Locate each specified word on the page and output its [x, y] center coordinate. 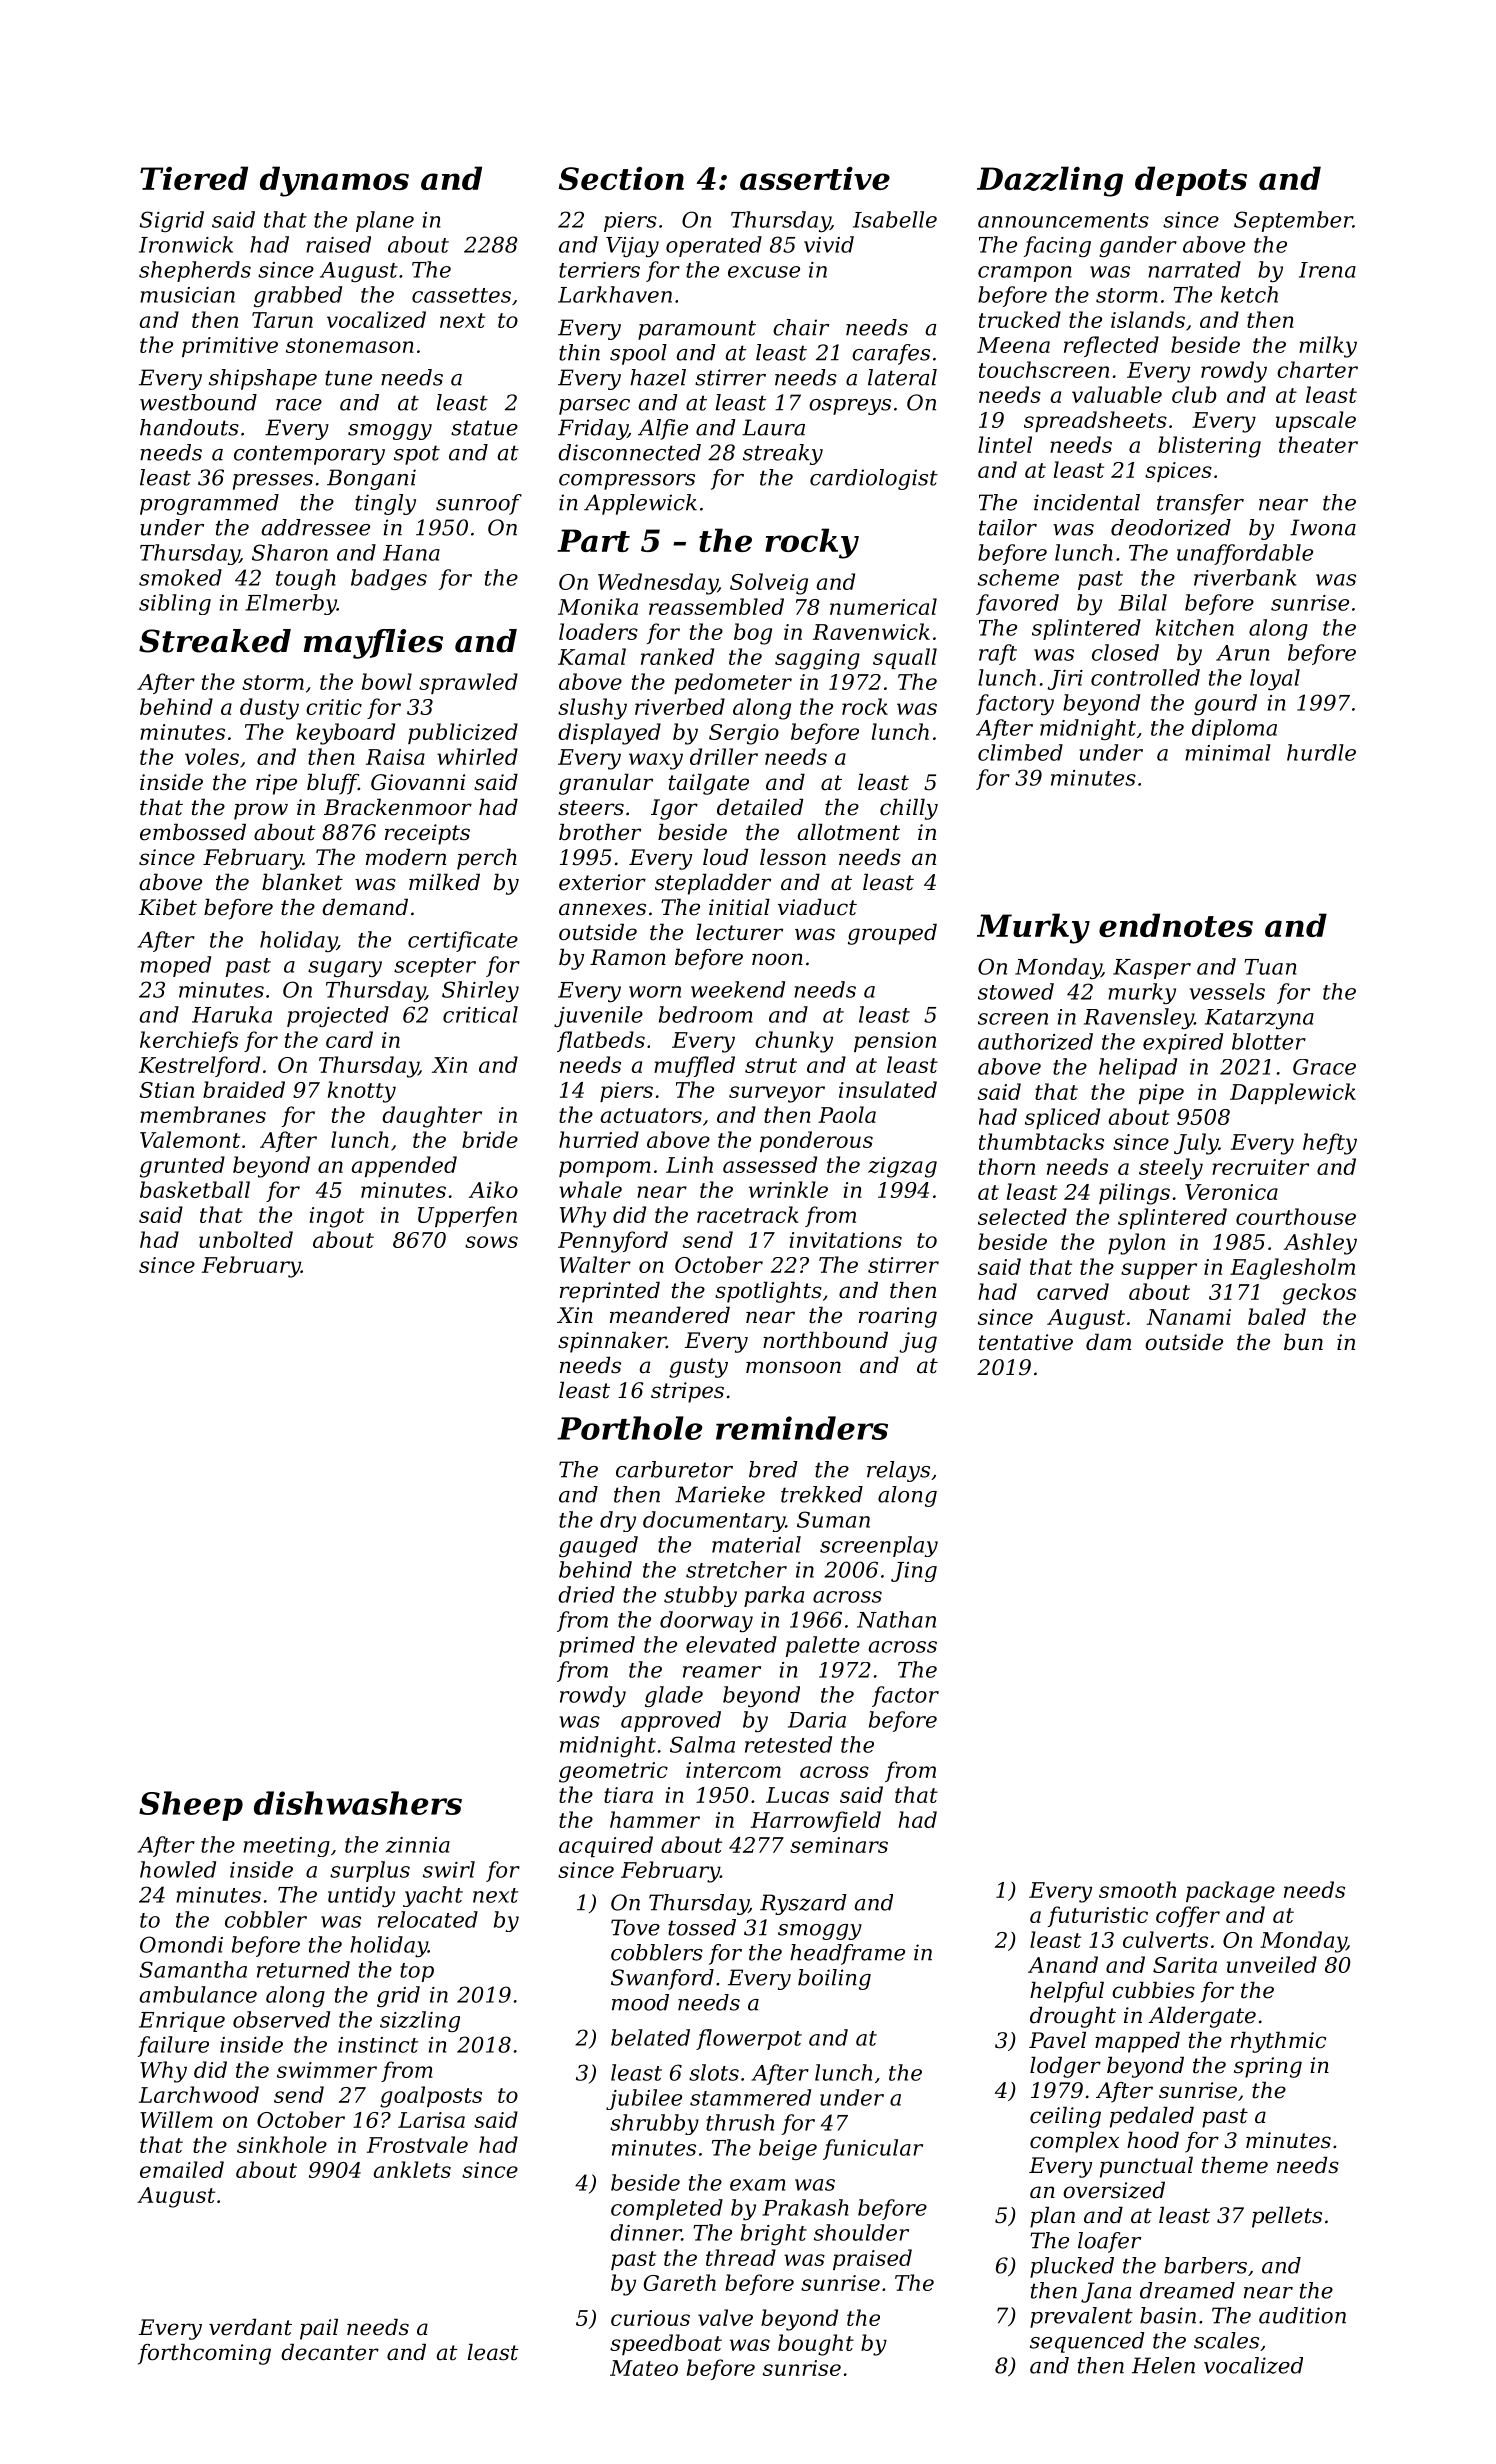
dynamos [334, 181]
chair [801, 327]
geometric [613, 1772]
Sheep [191, 1806]
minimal [1228, 752]
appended [404, 1166]
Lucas [797, 1795]
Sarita [1185, 1965]
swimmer [327, 2070]
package [1230, 1892]
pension [895, 1042]
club [1194, 394]
